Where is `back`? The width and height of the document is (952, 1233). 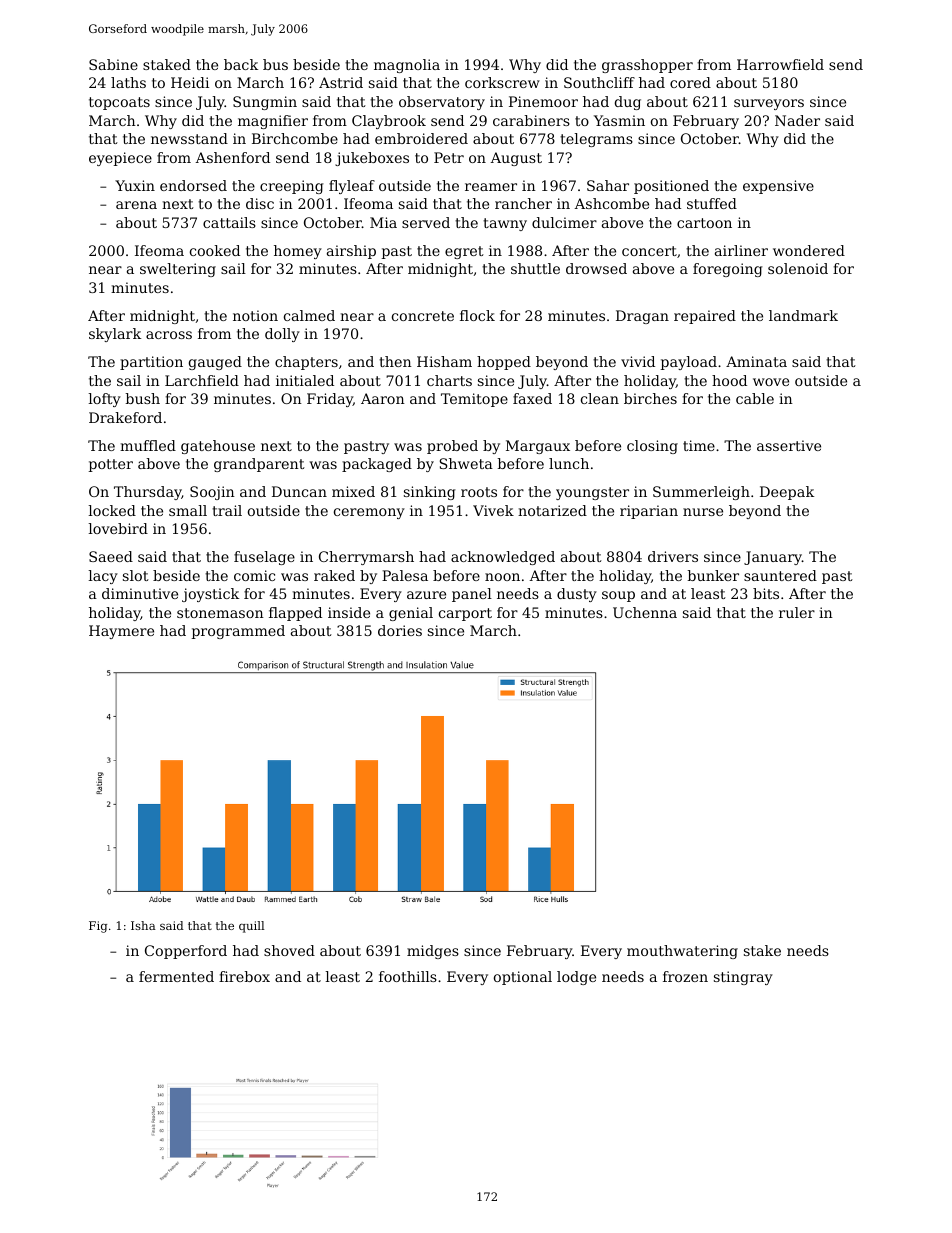 back is located at coordinates (241, 64).
